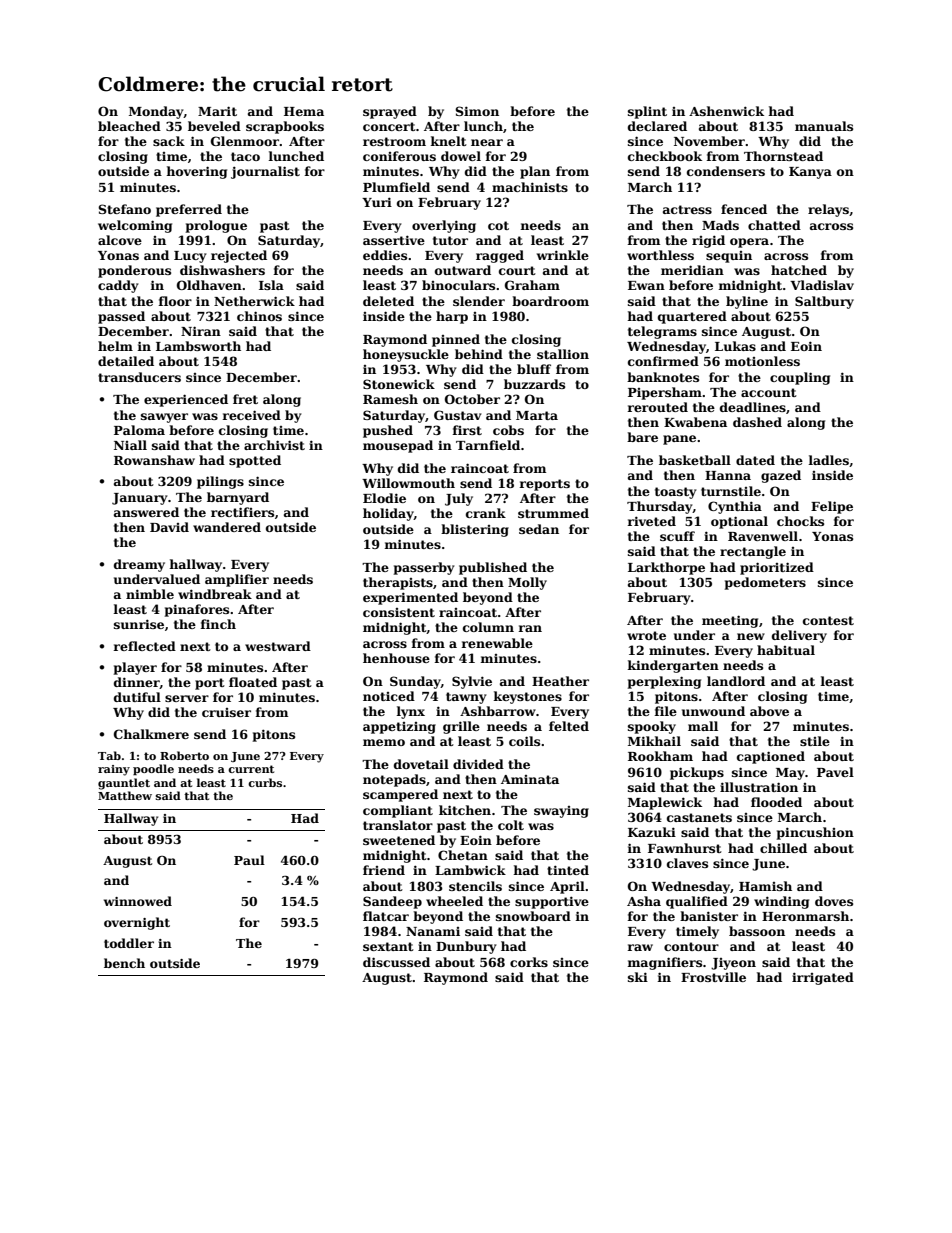  Describe the element at coordinates (781, 476) in the screenshot. I see `gazed` at that location.
